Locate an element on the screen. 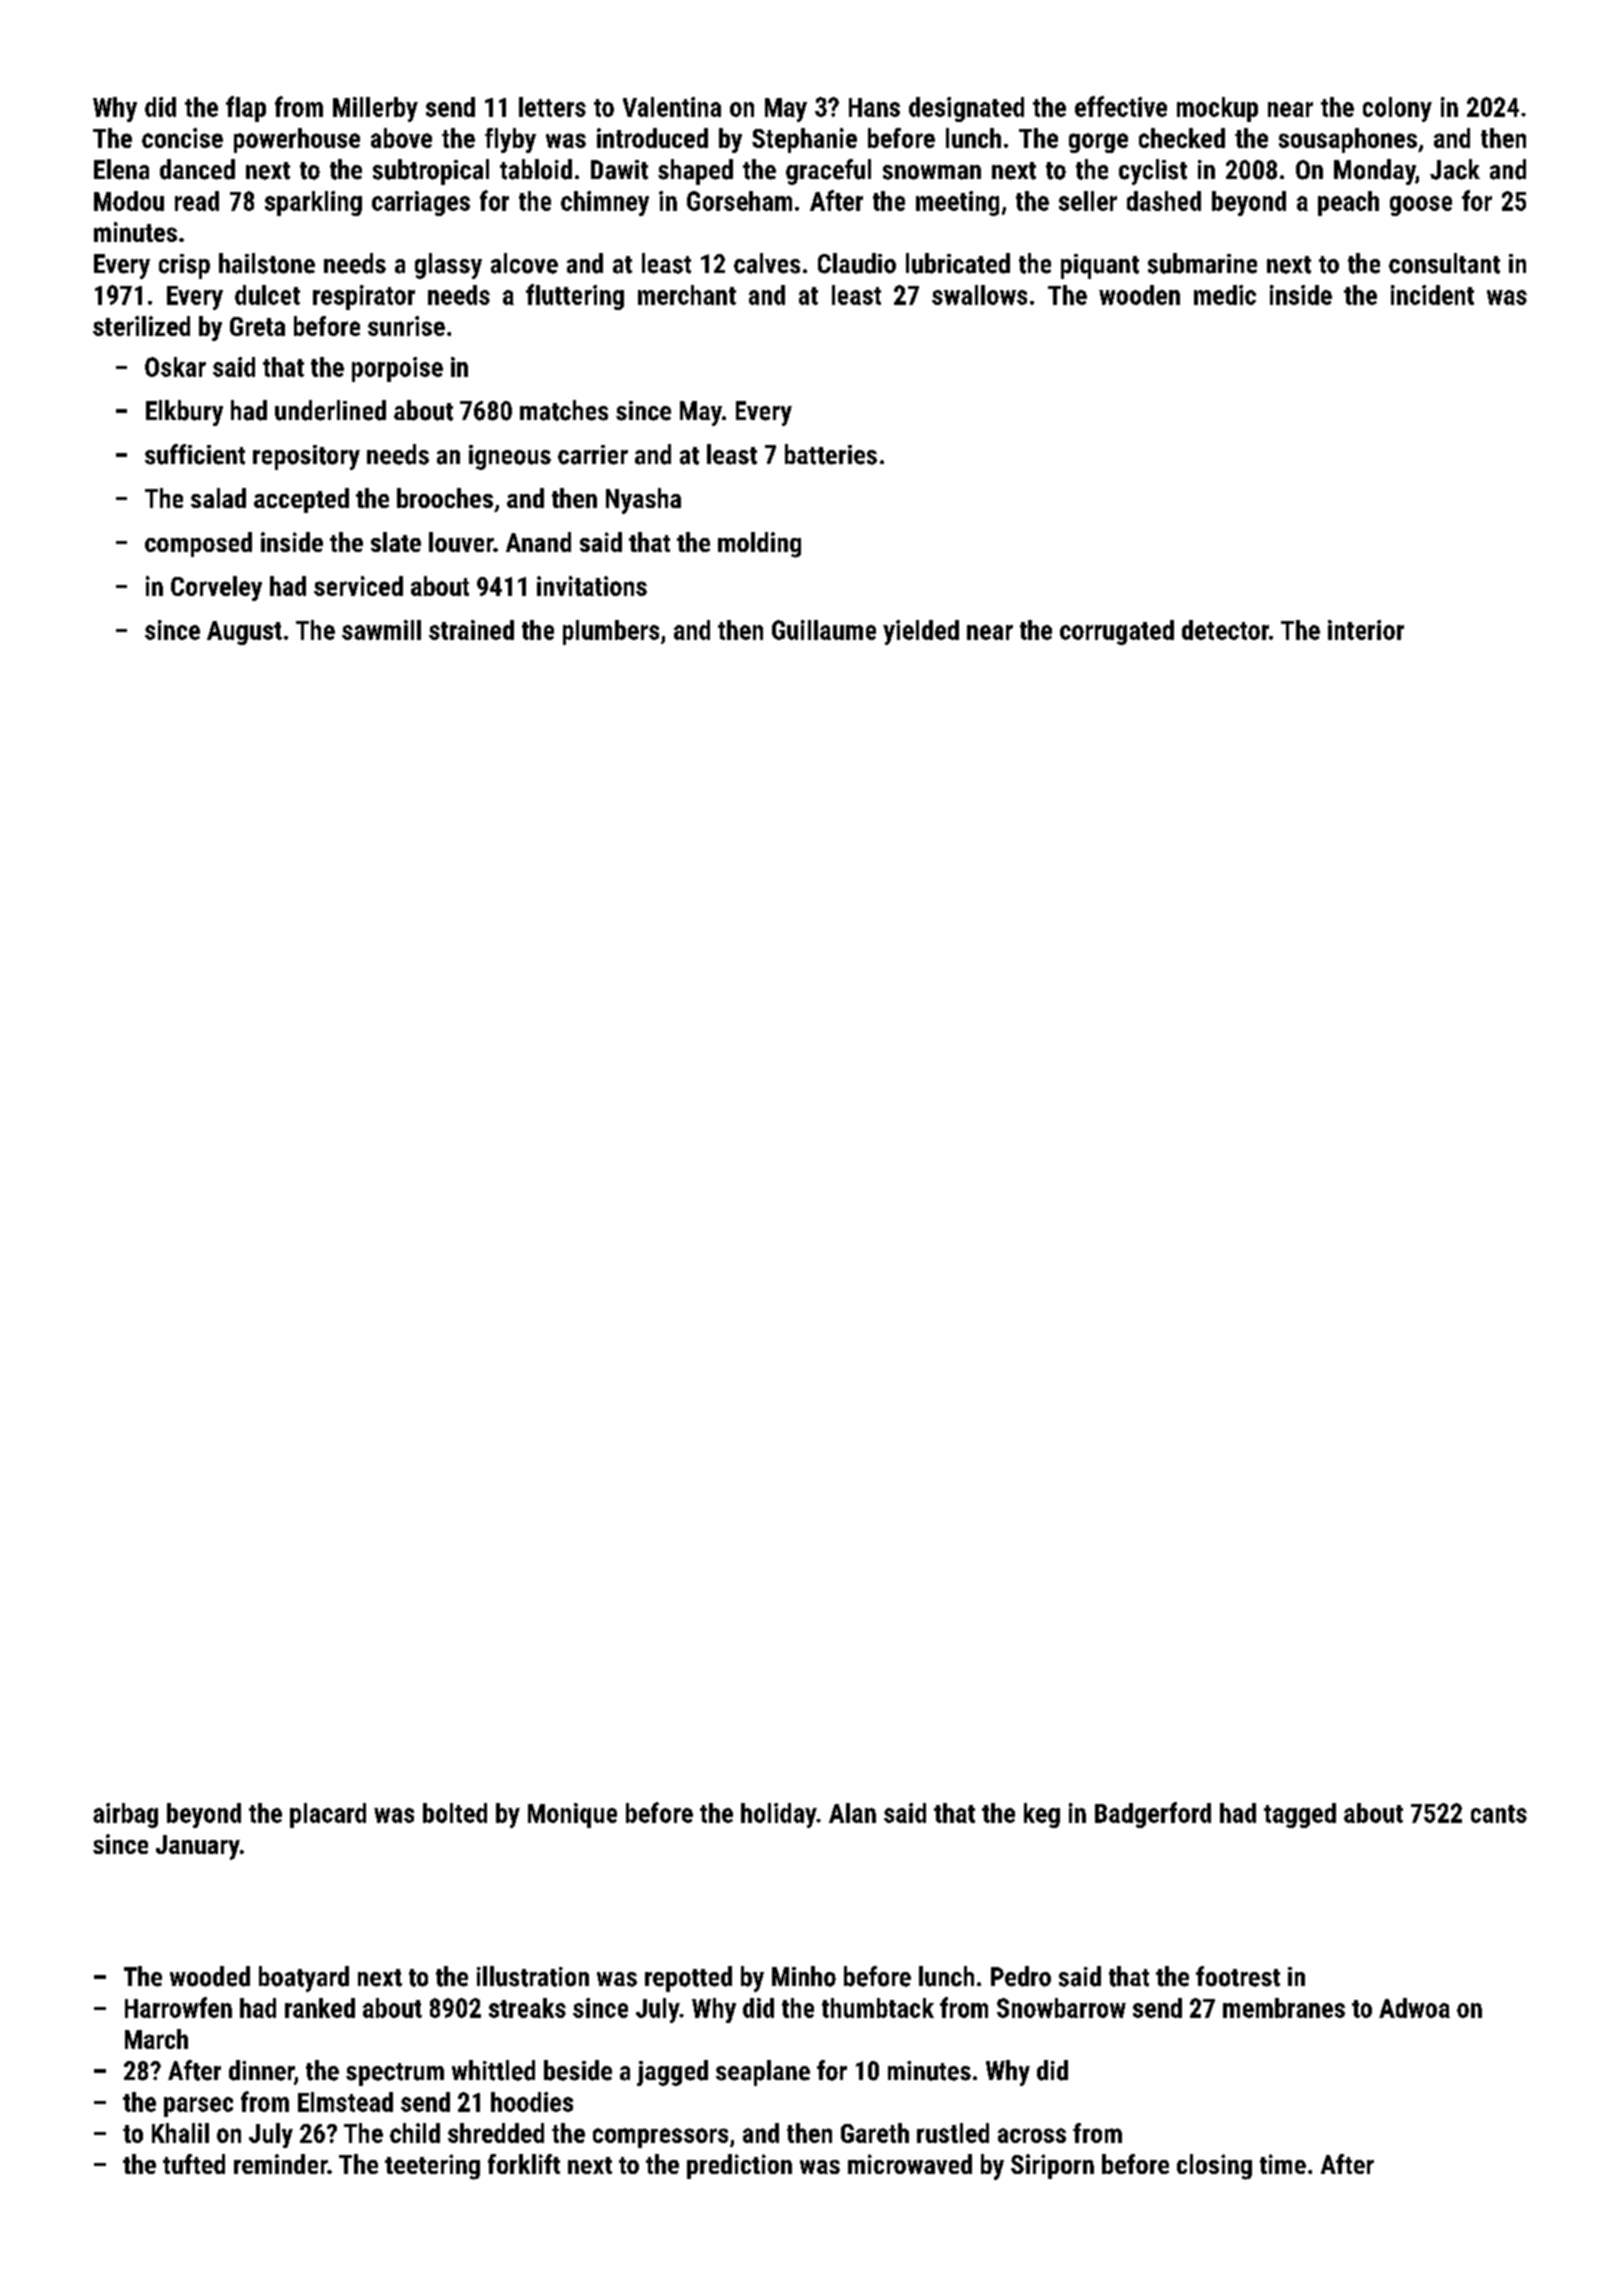 Image resolution: width=1620 pixels, height=2292 pixels. accepted is located at coordinates (301, 500).
